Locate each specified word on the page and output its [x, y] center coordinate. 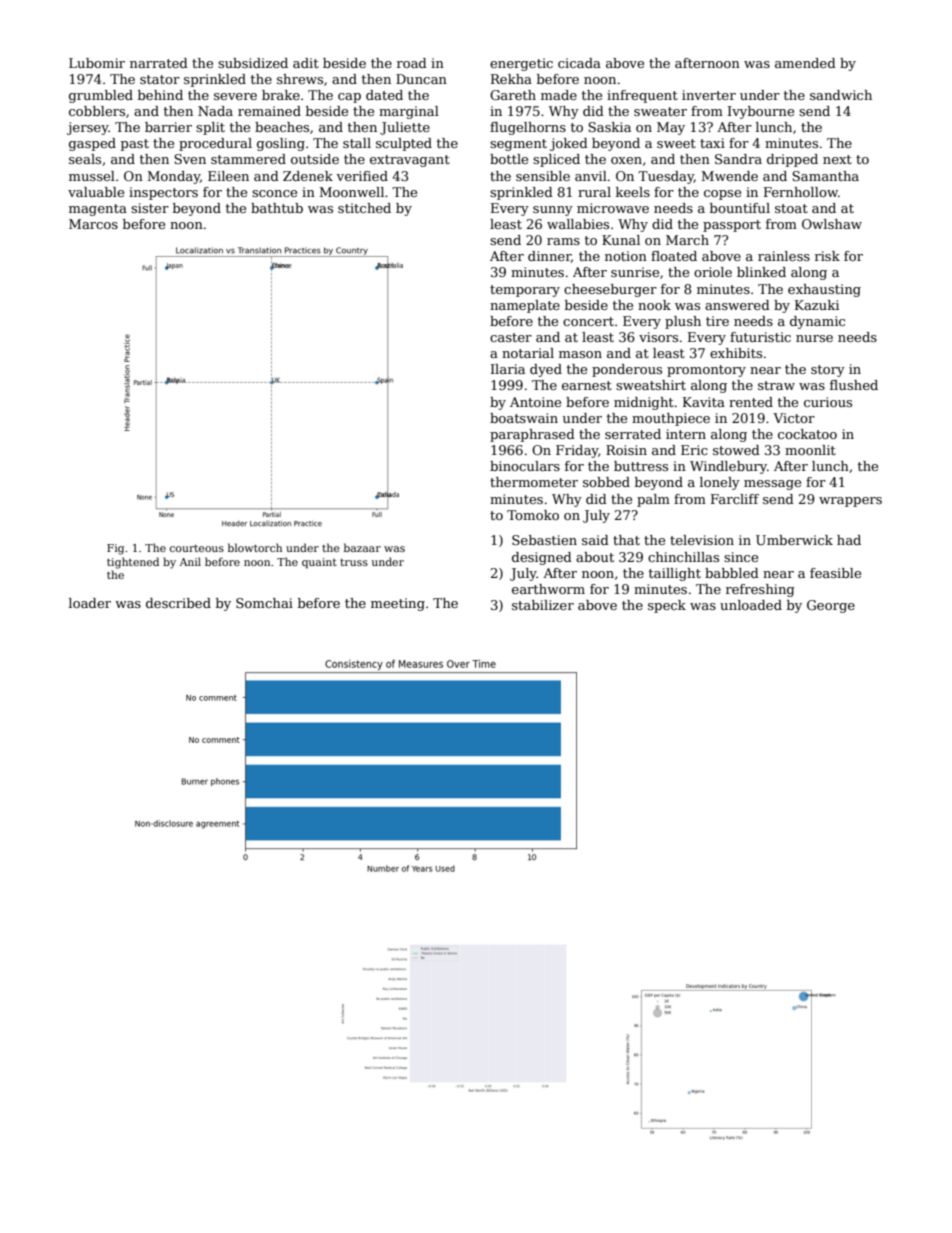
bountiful [740, 208]
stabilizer [543, 605]
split [210, 128]
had [849, 540]
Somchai [264, 603]
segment [518, 145]
